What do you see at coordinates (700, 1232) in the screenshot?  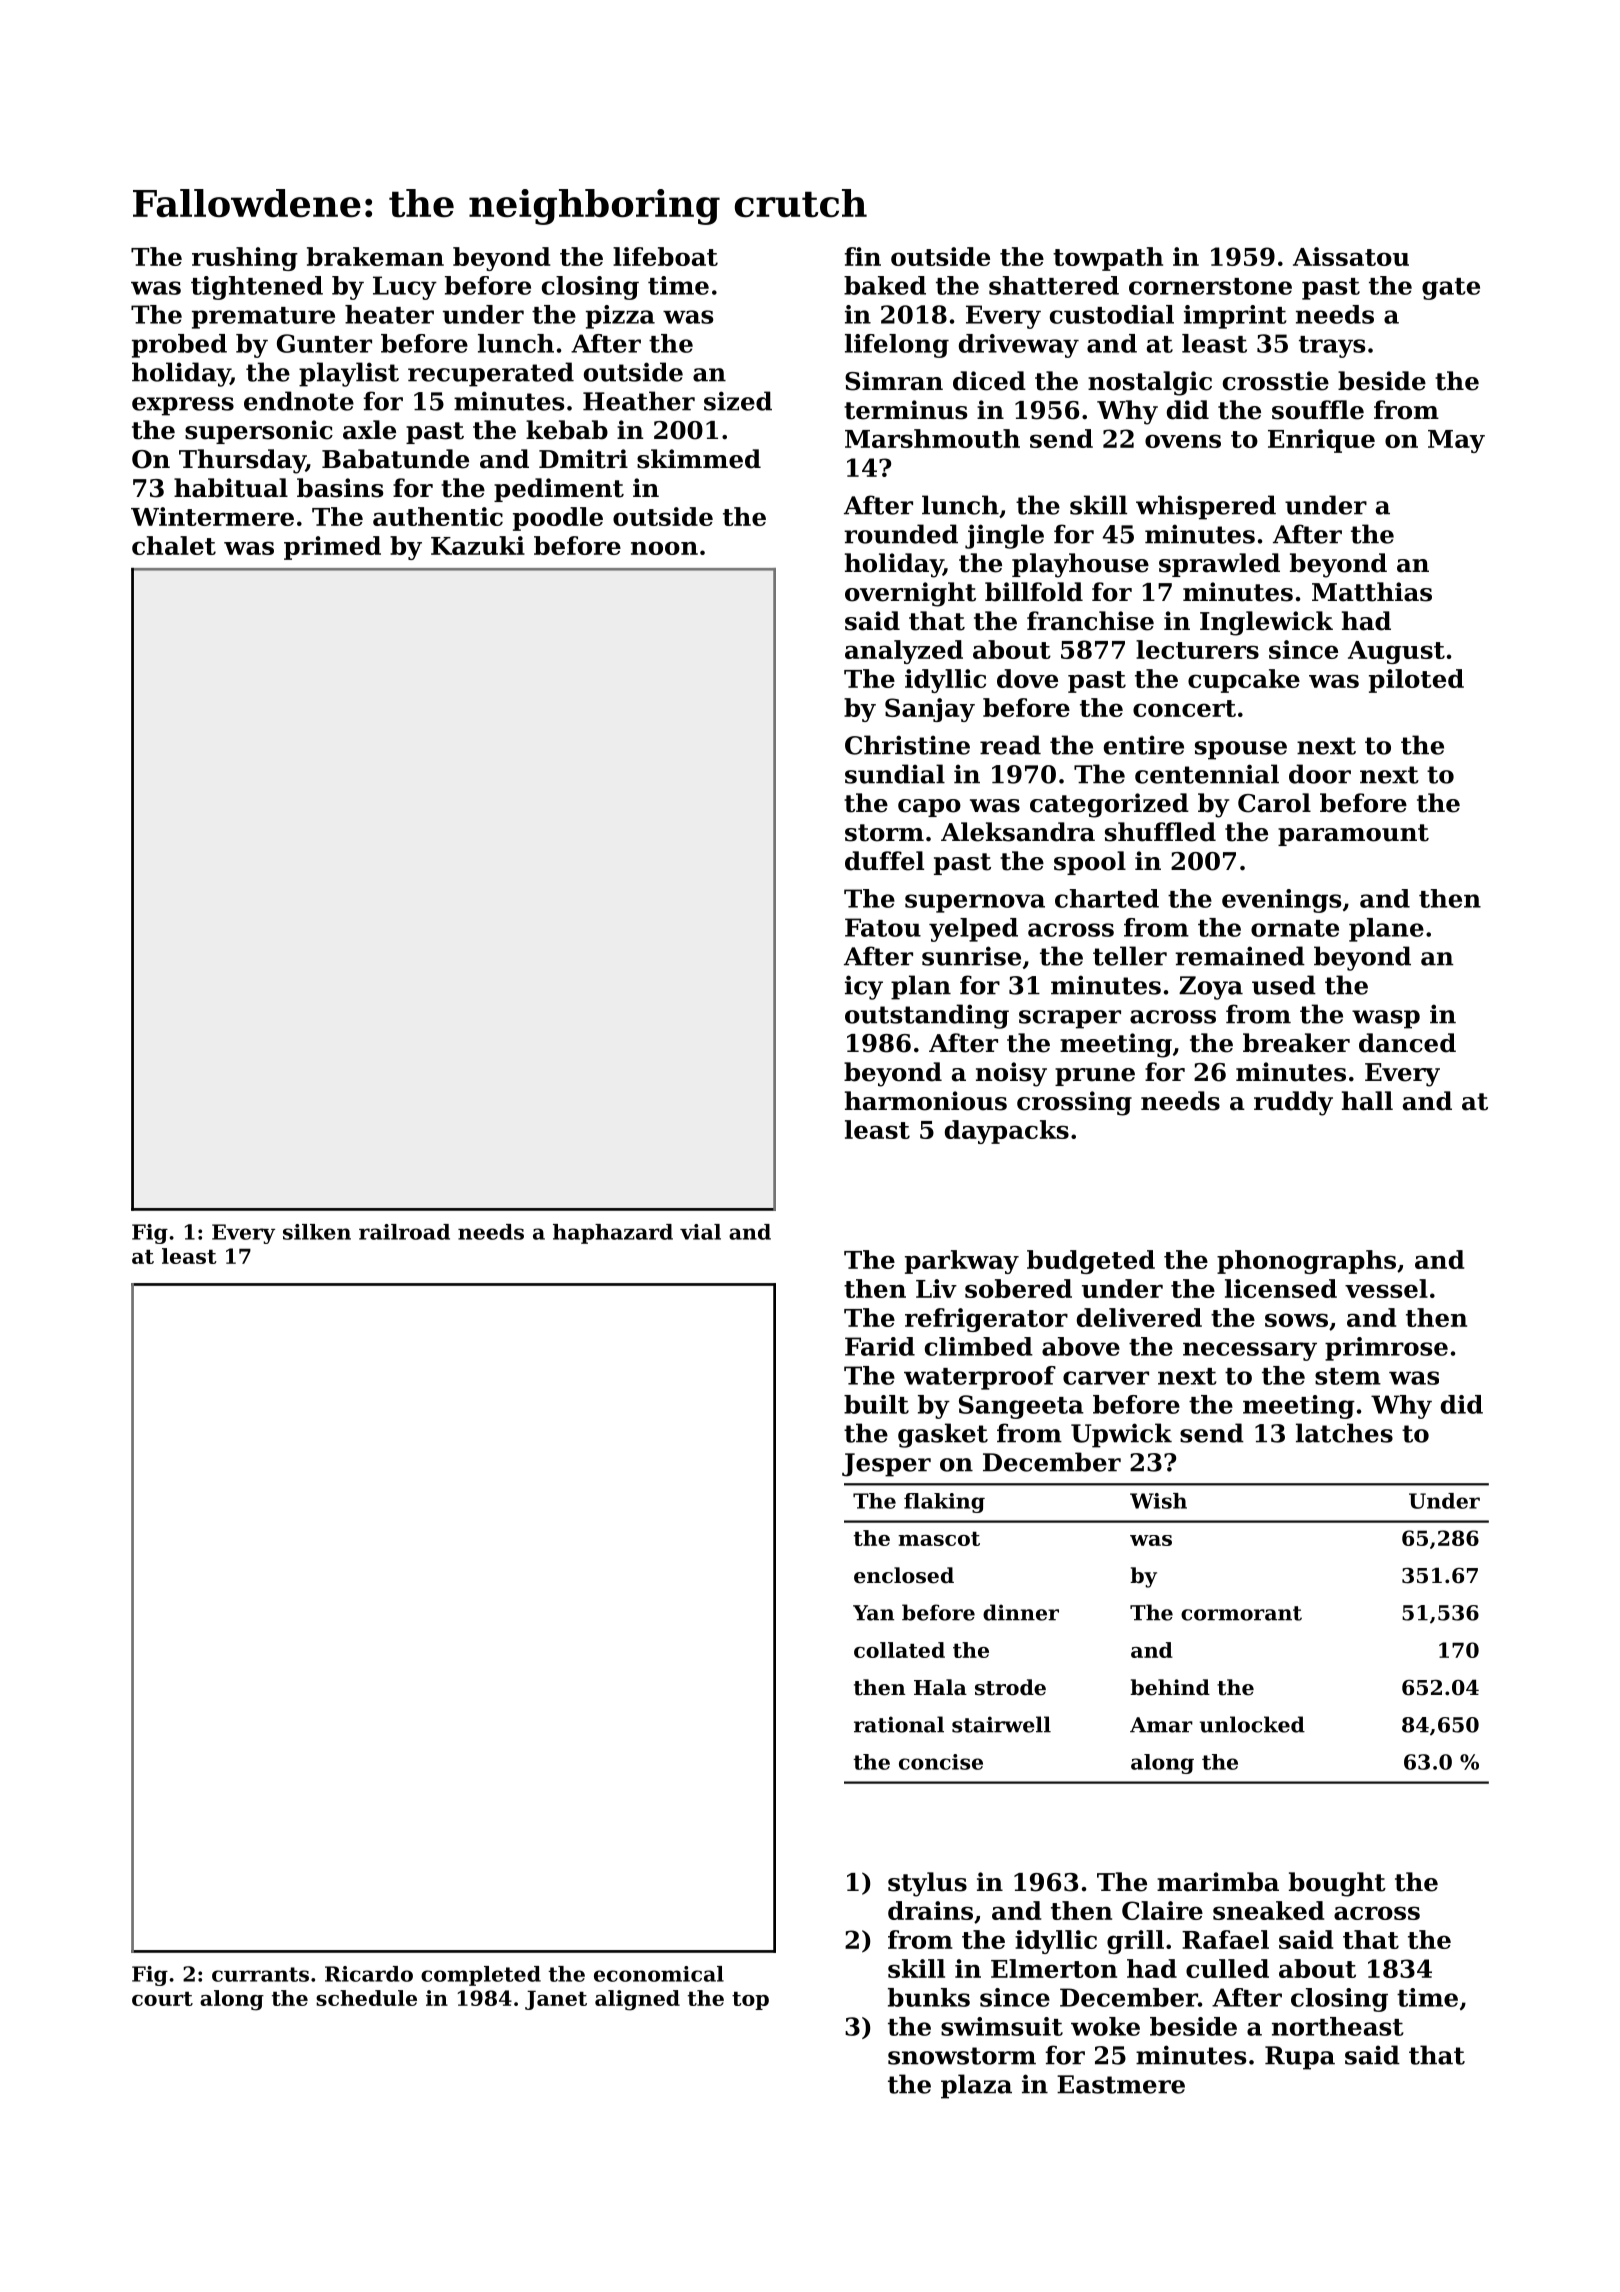 I see `vial` at bounding box center [700, 1232].
